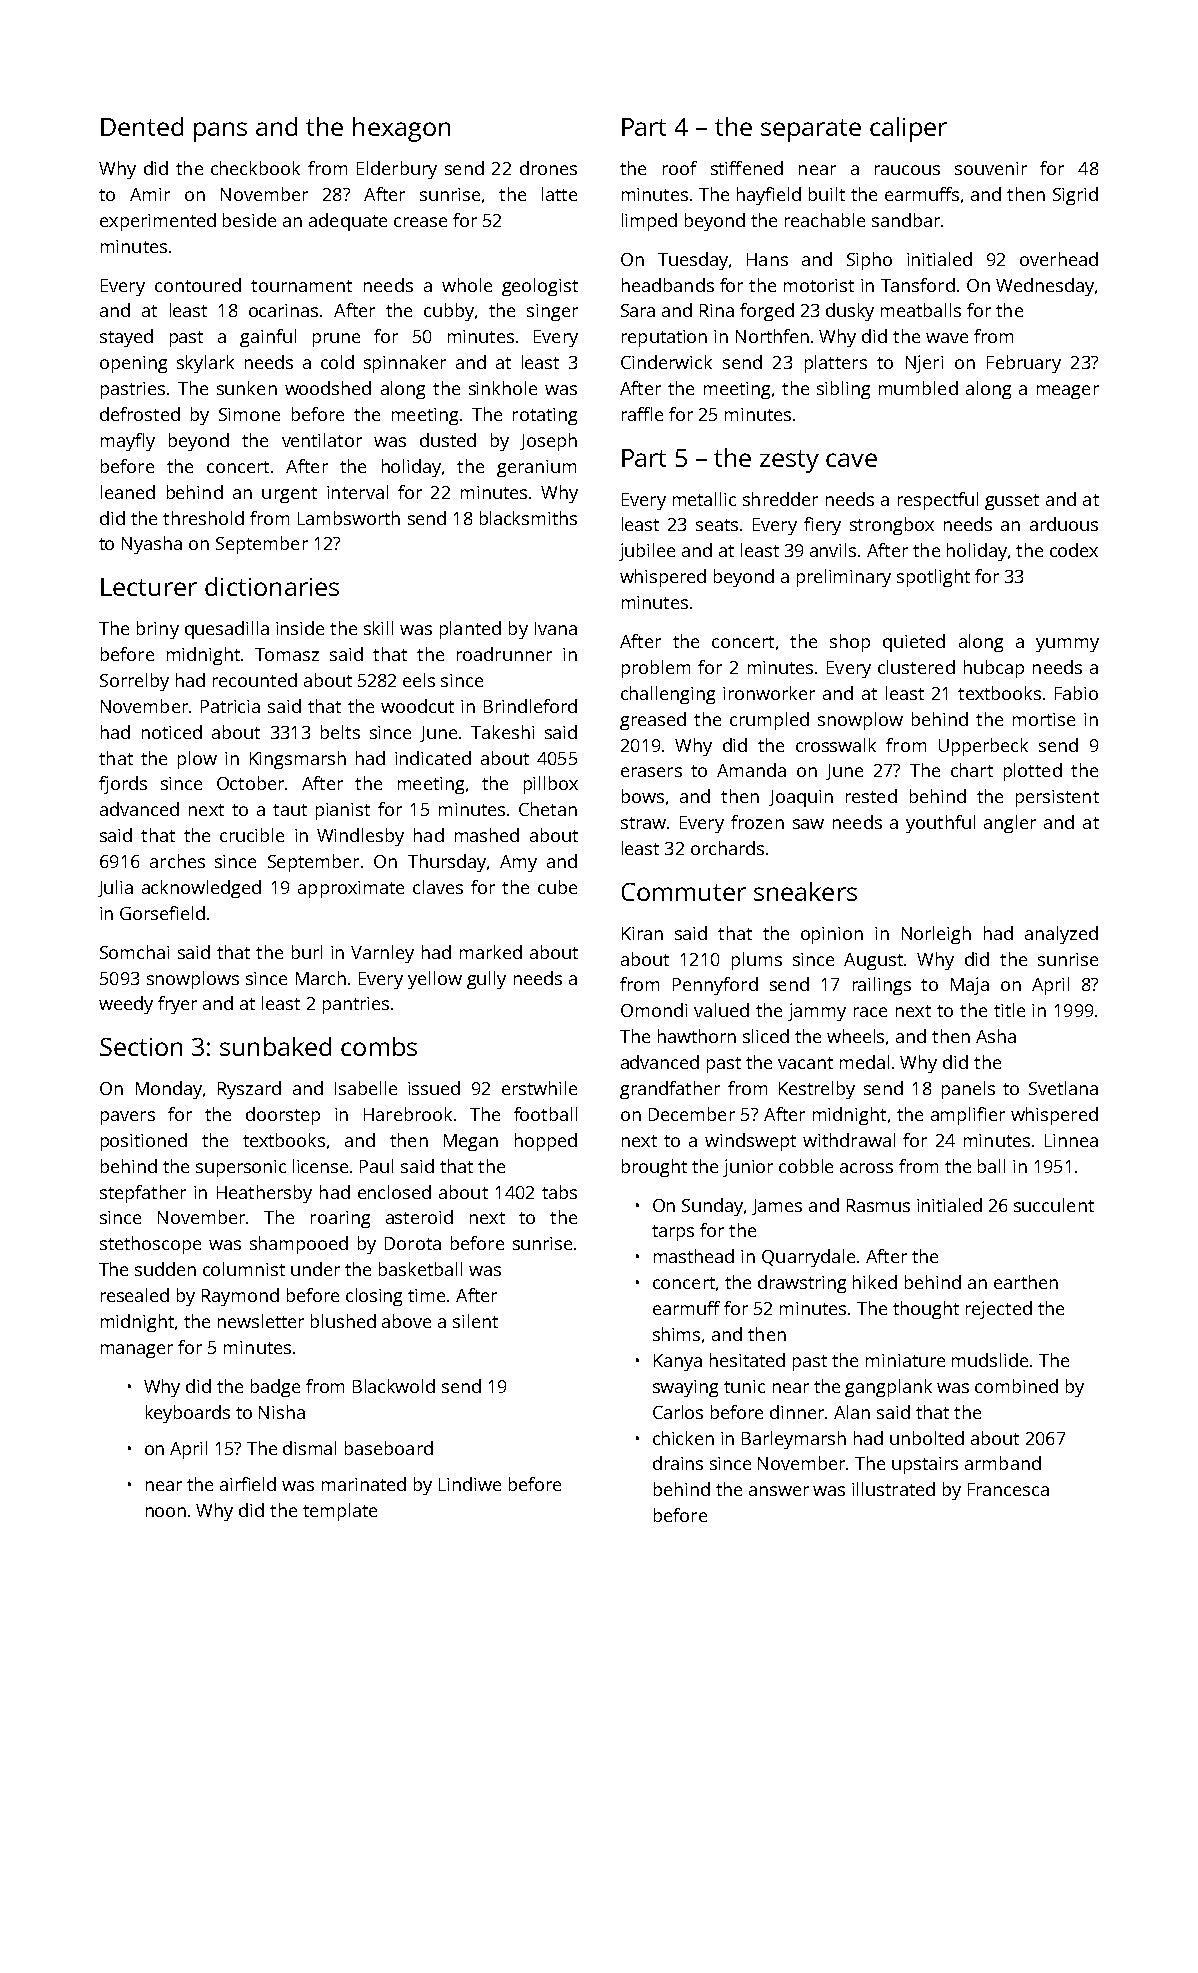 This document has height=1973, width=1198. What do you see at coordinates (1071, 1140) in the document?
I see `Linnea` at bounding box center [1071, 1140].
